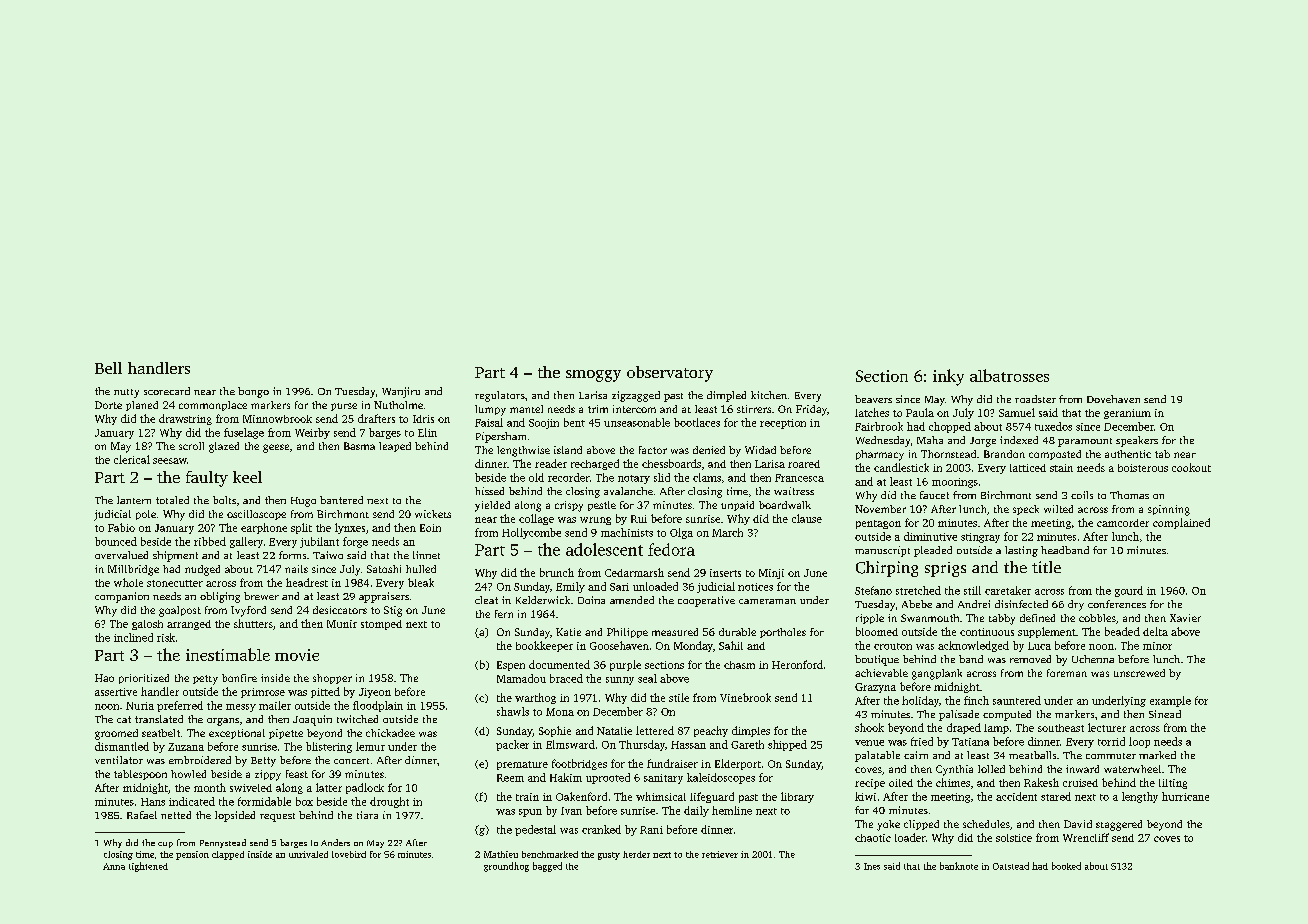 The width and height of the document is (1308, 924). Describe the element at coordinates (950, 427) in the document. I see `chopped` at that location.
